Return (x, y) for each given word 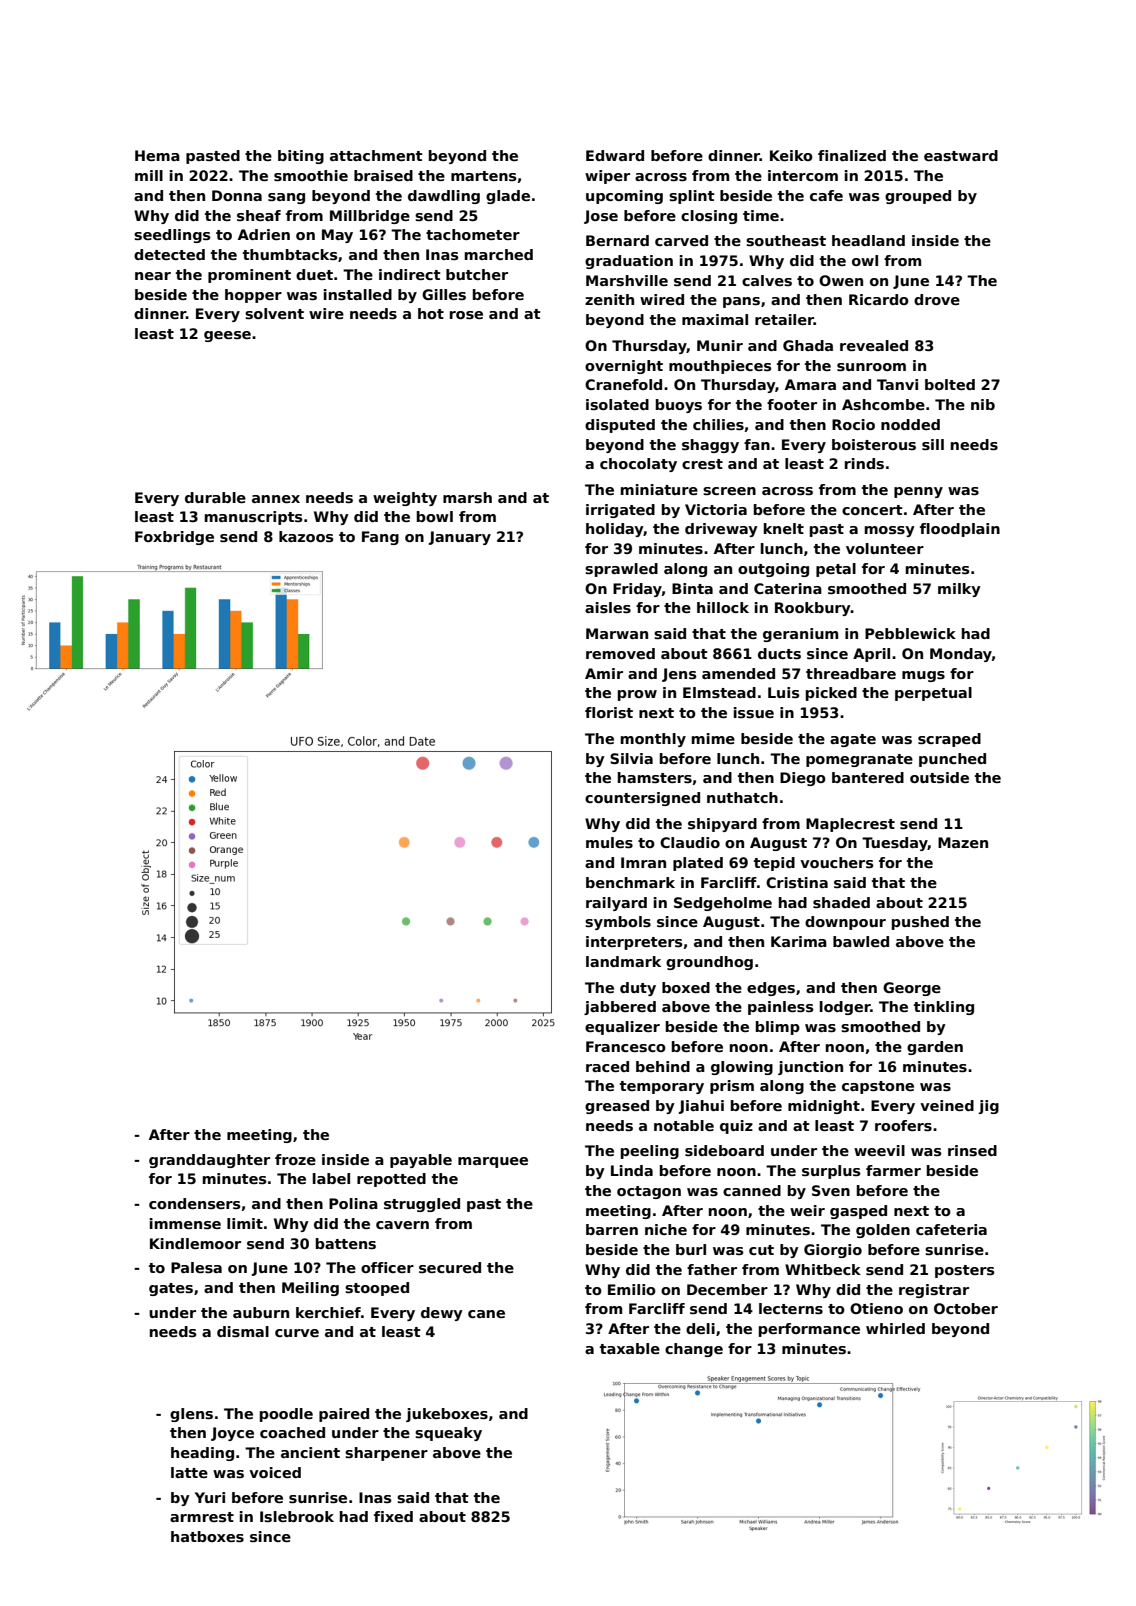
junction (810, 1068)
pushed (920, 923)
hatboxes (207, 1536)
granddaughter (209, 1161)
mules (609, 842)
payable (421, 1161)
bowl (435, 516)
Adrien (264, 234)
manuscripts (254, 518)
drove (937, 299)
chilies (718, 424)
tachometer (473, 234)
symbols (618, 923)
